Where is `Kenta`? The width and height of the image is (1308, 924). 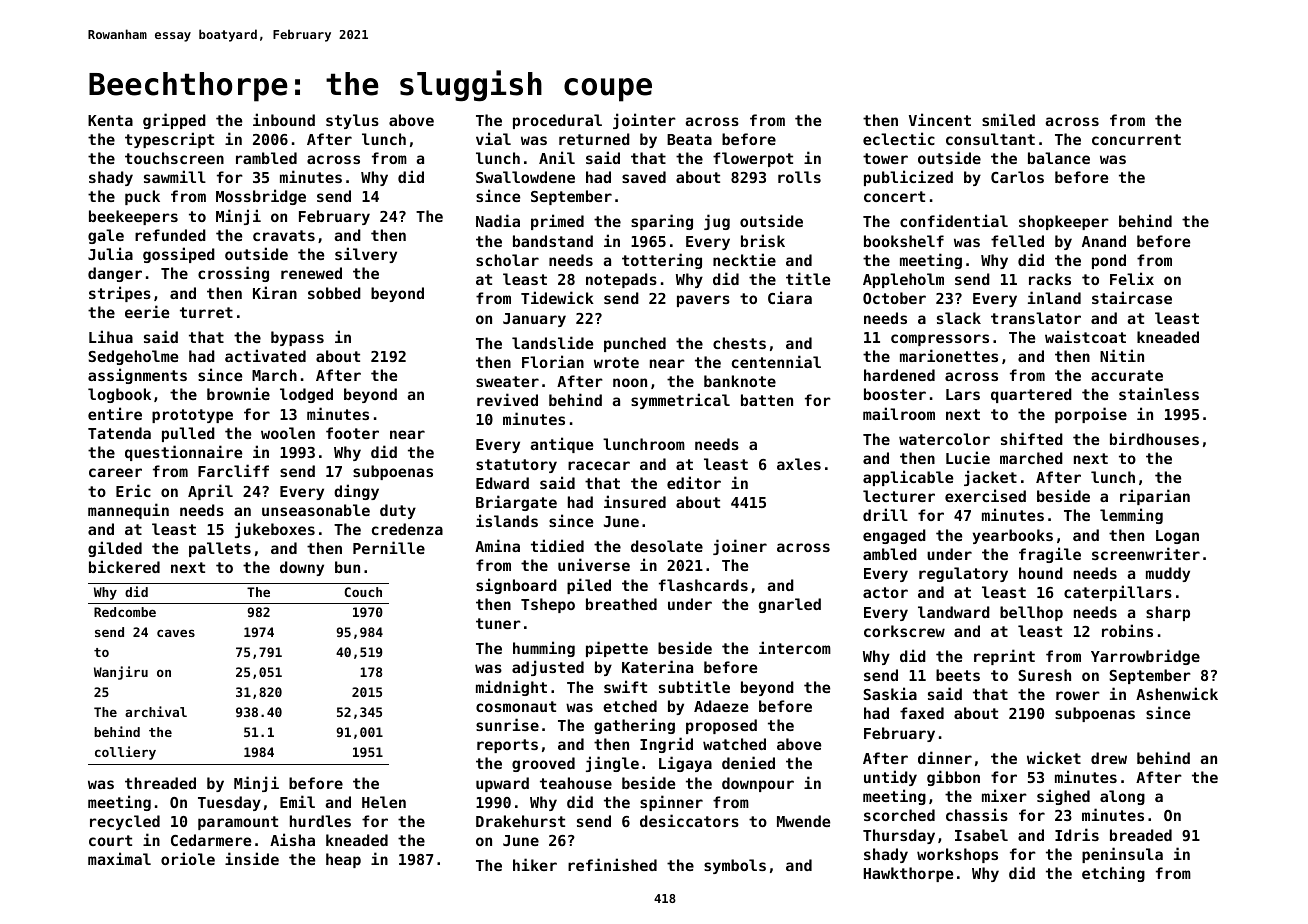
Kenta is located at coordinates (110, 120).
